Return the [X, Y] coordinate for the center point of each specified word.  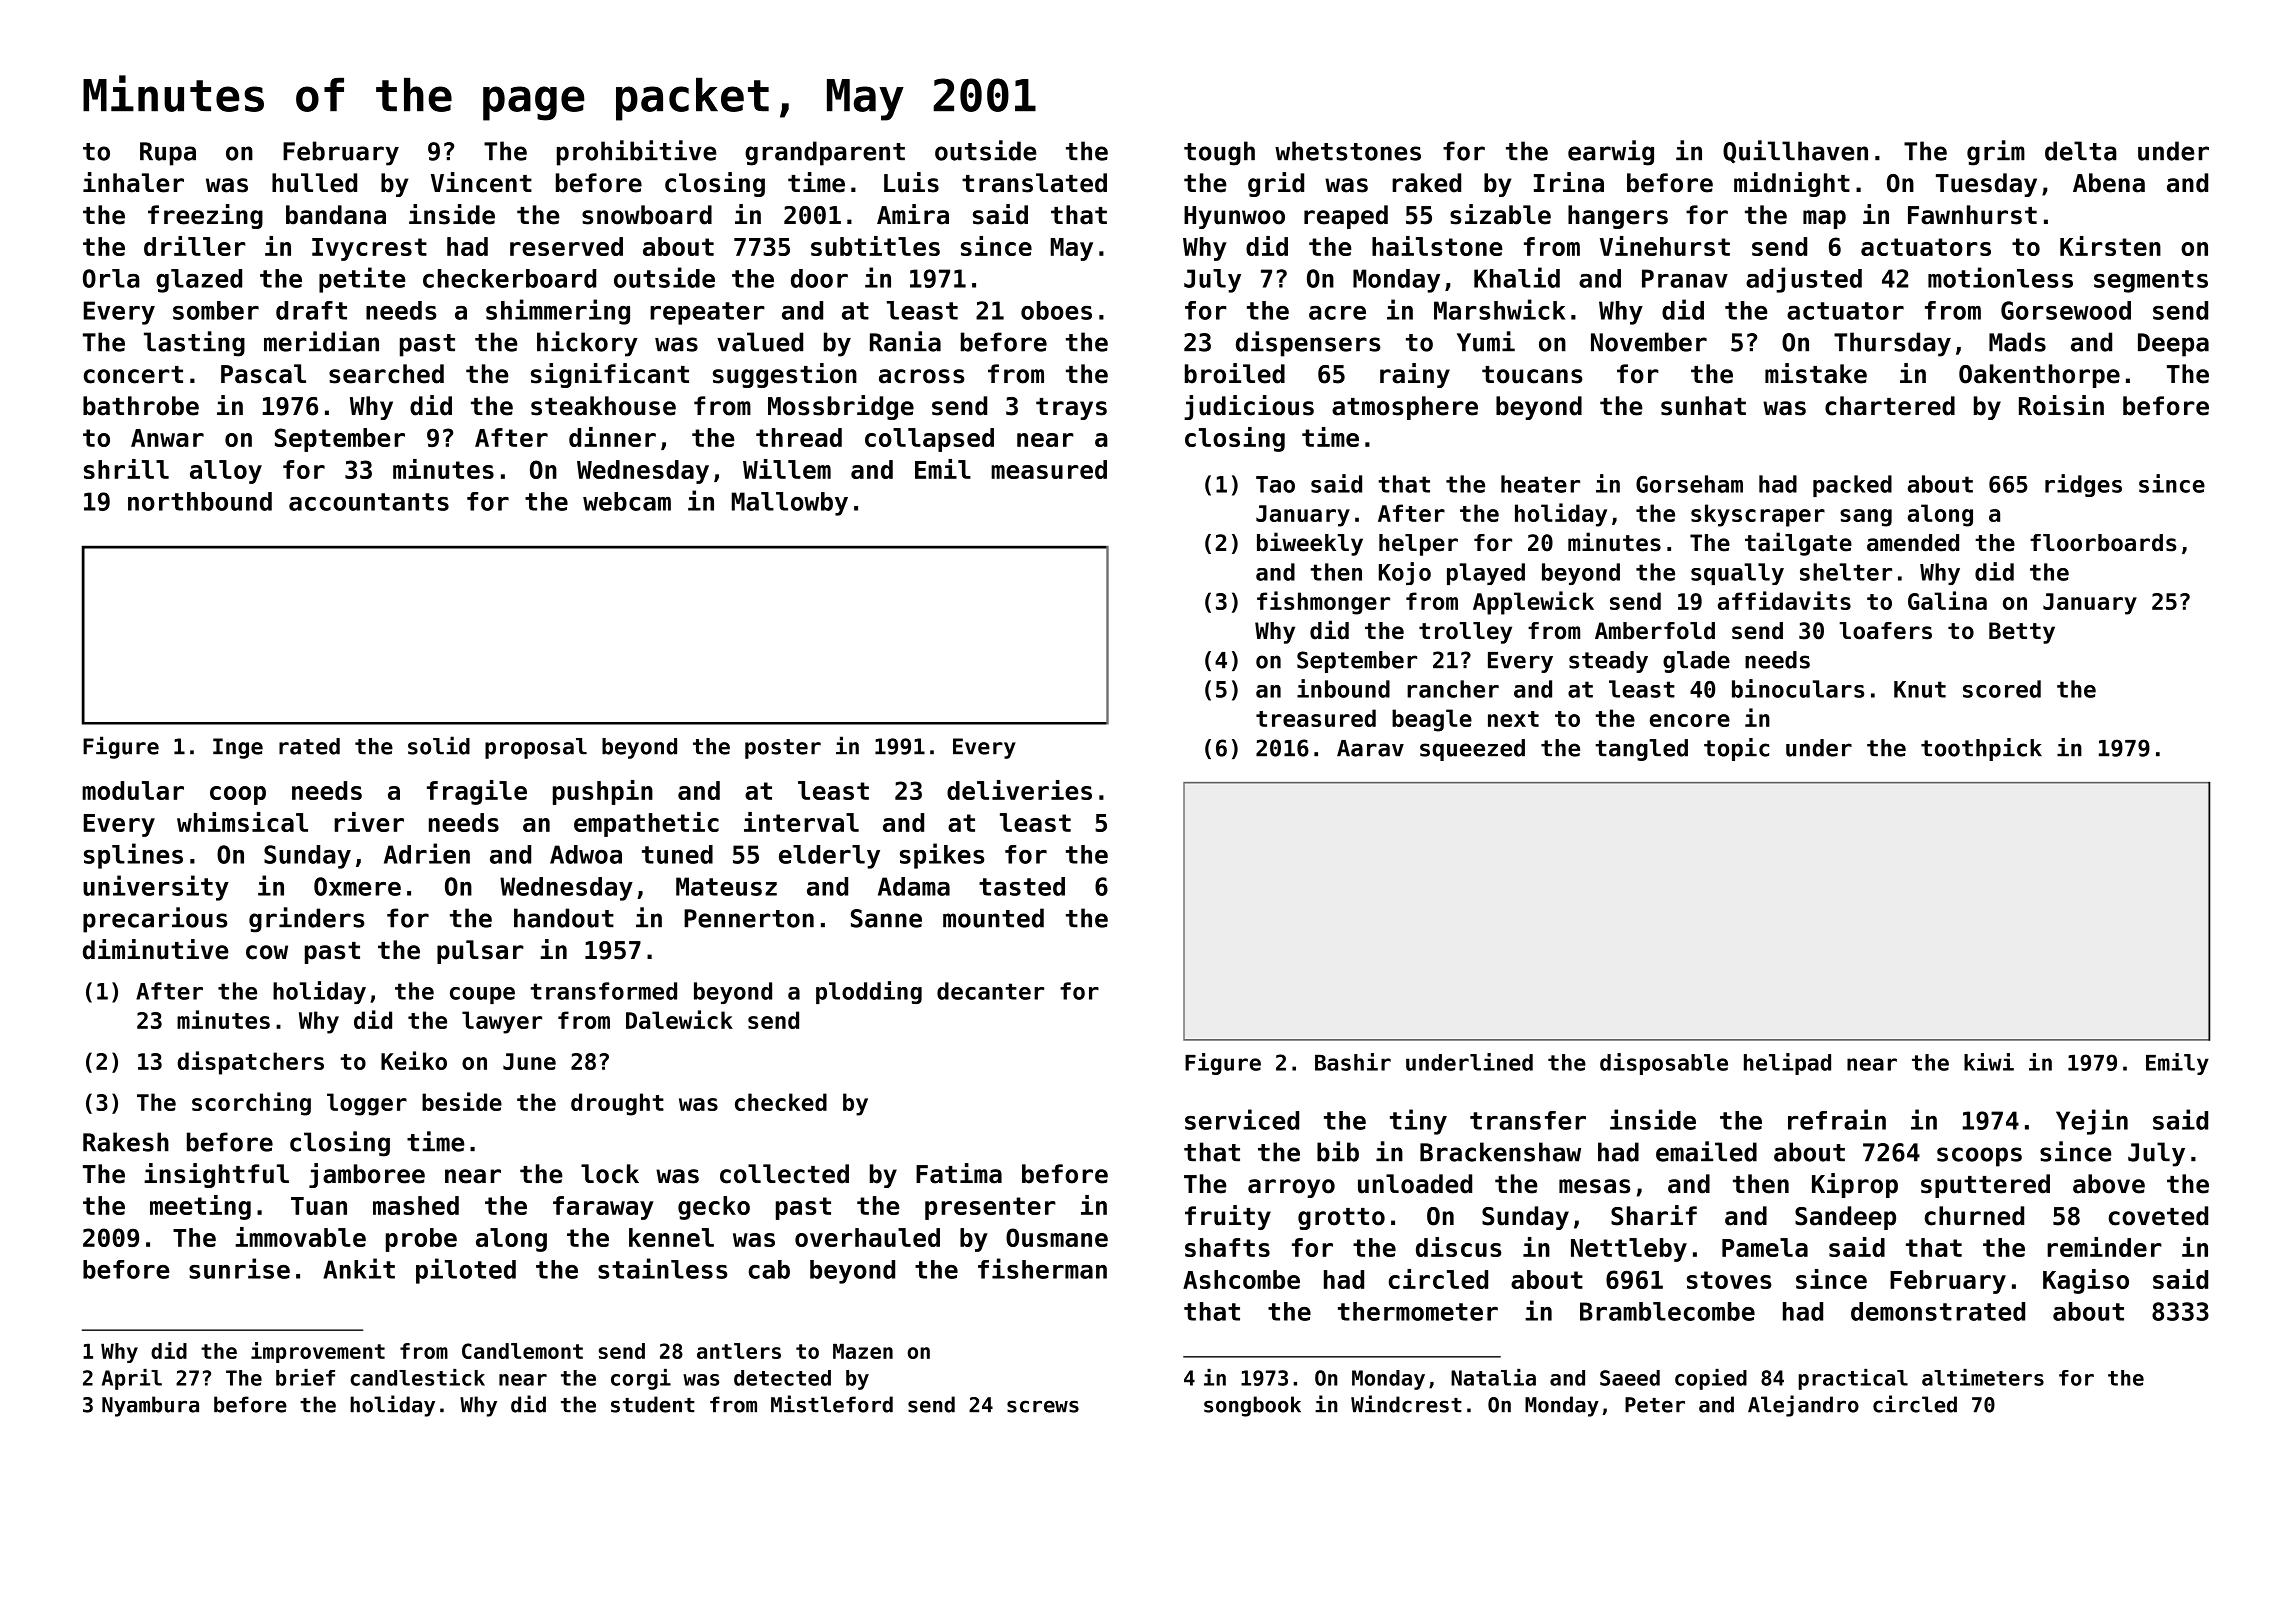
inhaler [133, 182]
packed [1852, 486]
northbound [200, 501]
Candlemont [522, 1351]
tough [1219, 153]
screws [1043, 1406]
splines [133, 856]
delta [2081, 151]
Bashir [1353, 1062]
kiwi [1989, 1062]
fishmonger [1323, 603]
